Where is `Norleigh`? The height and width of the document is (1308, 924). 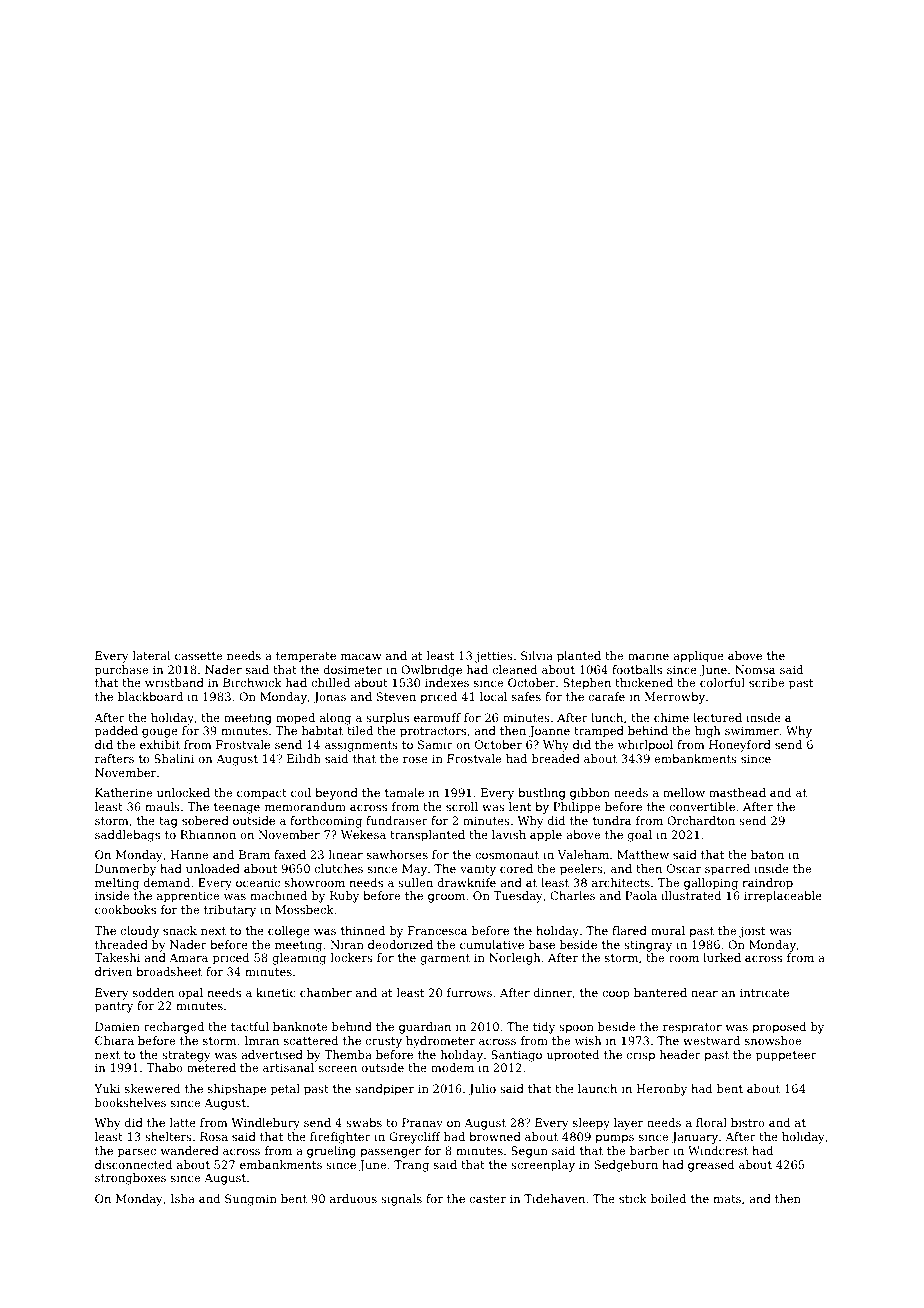 Norleigh is located at coordinates (515, 959).
